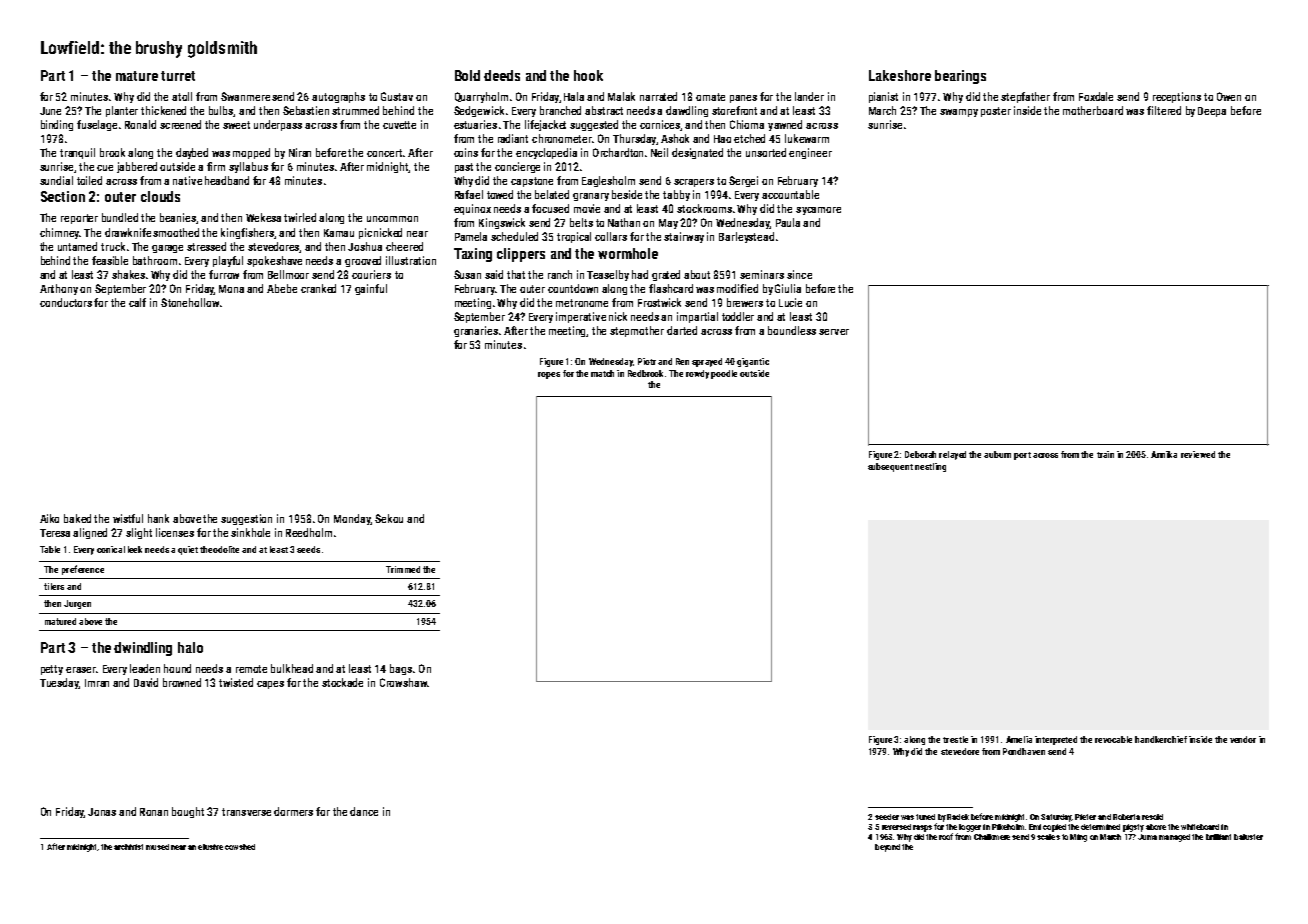 The height and width of the page is (924, 1308). I want to click on reviewed, so click(1198, 454).
